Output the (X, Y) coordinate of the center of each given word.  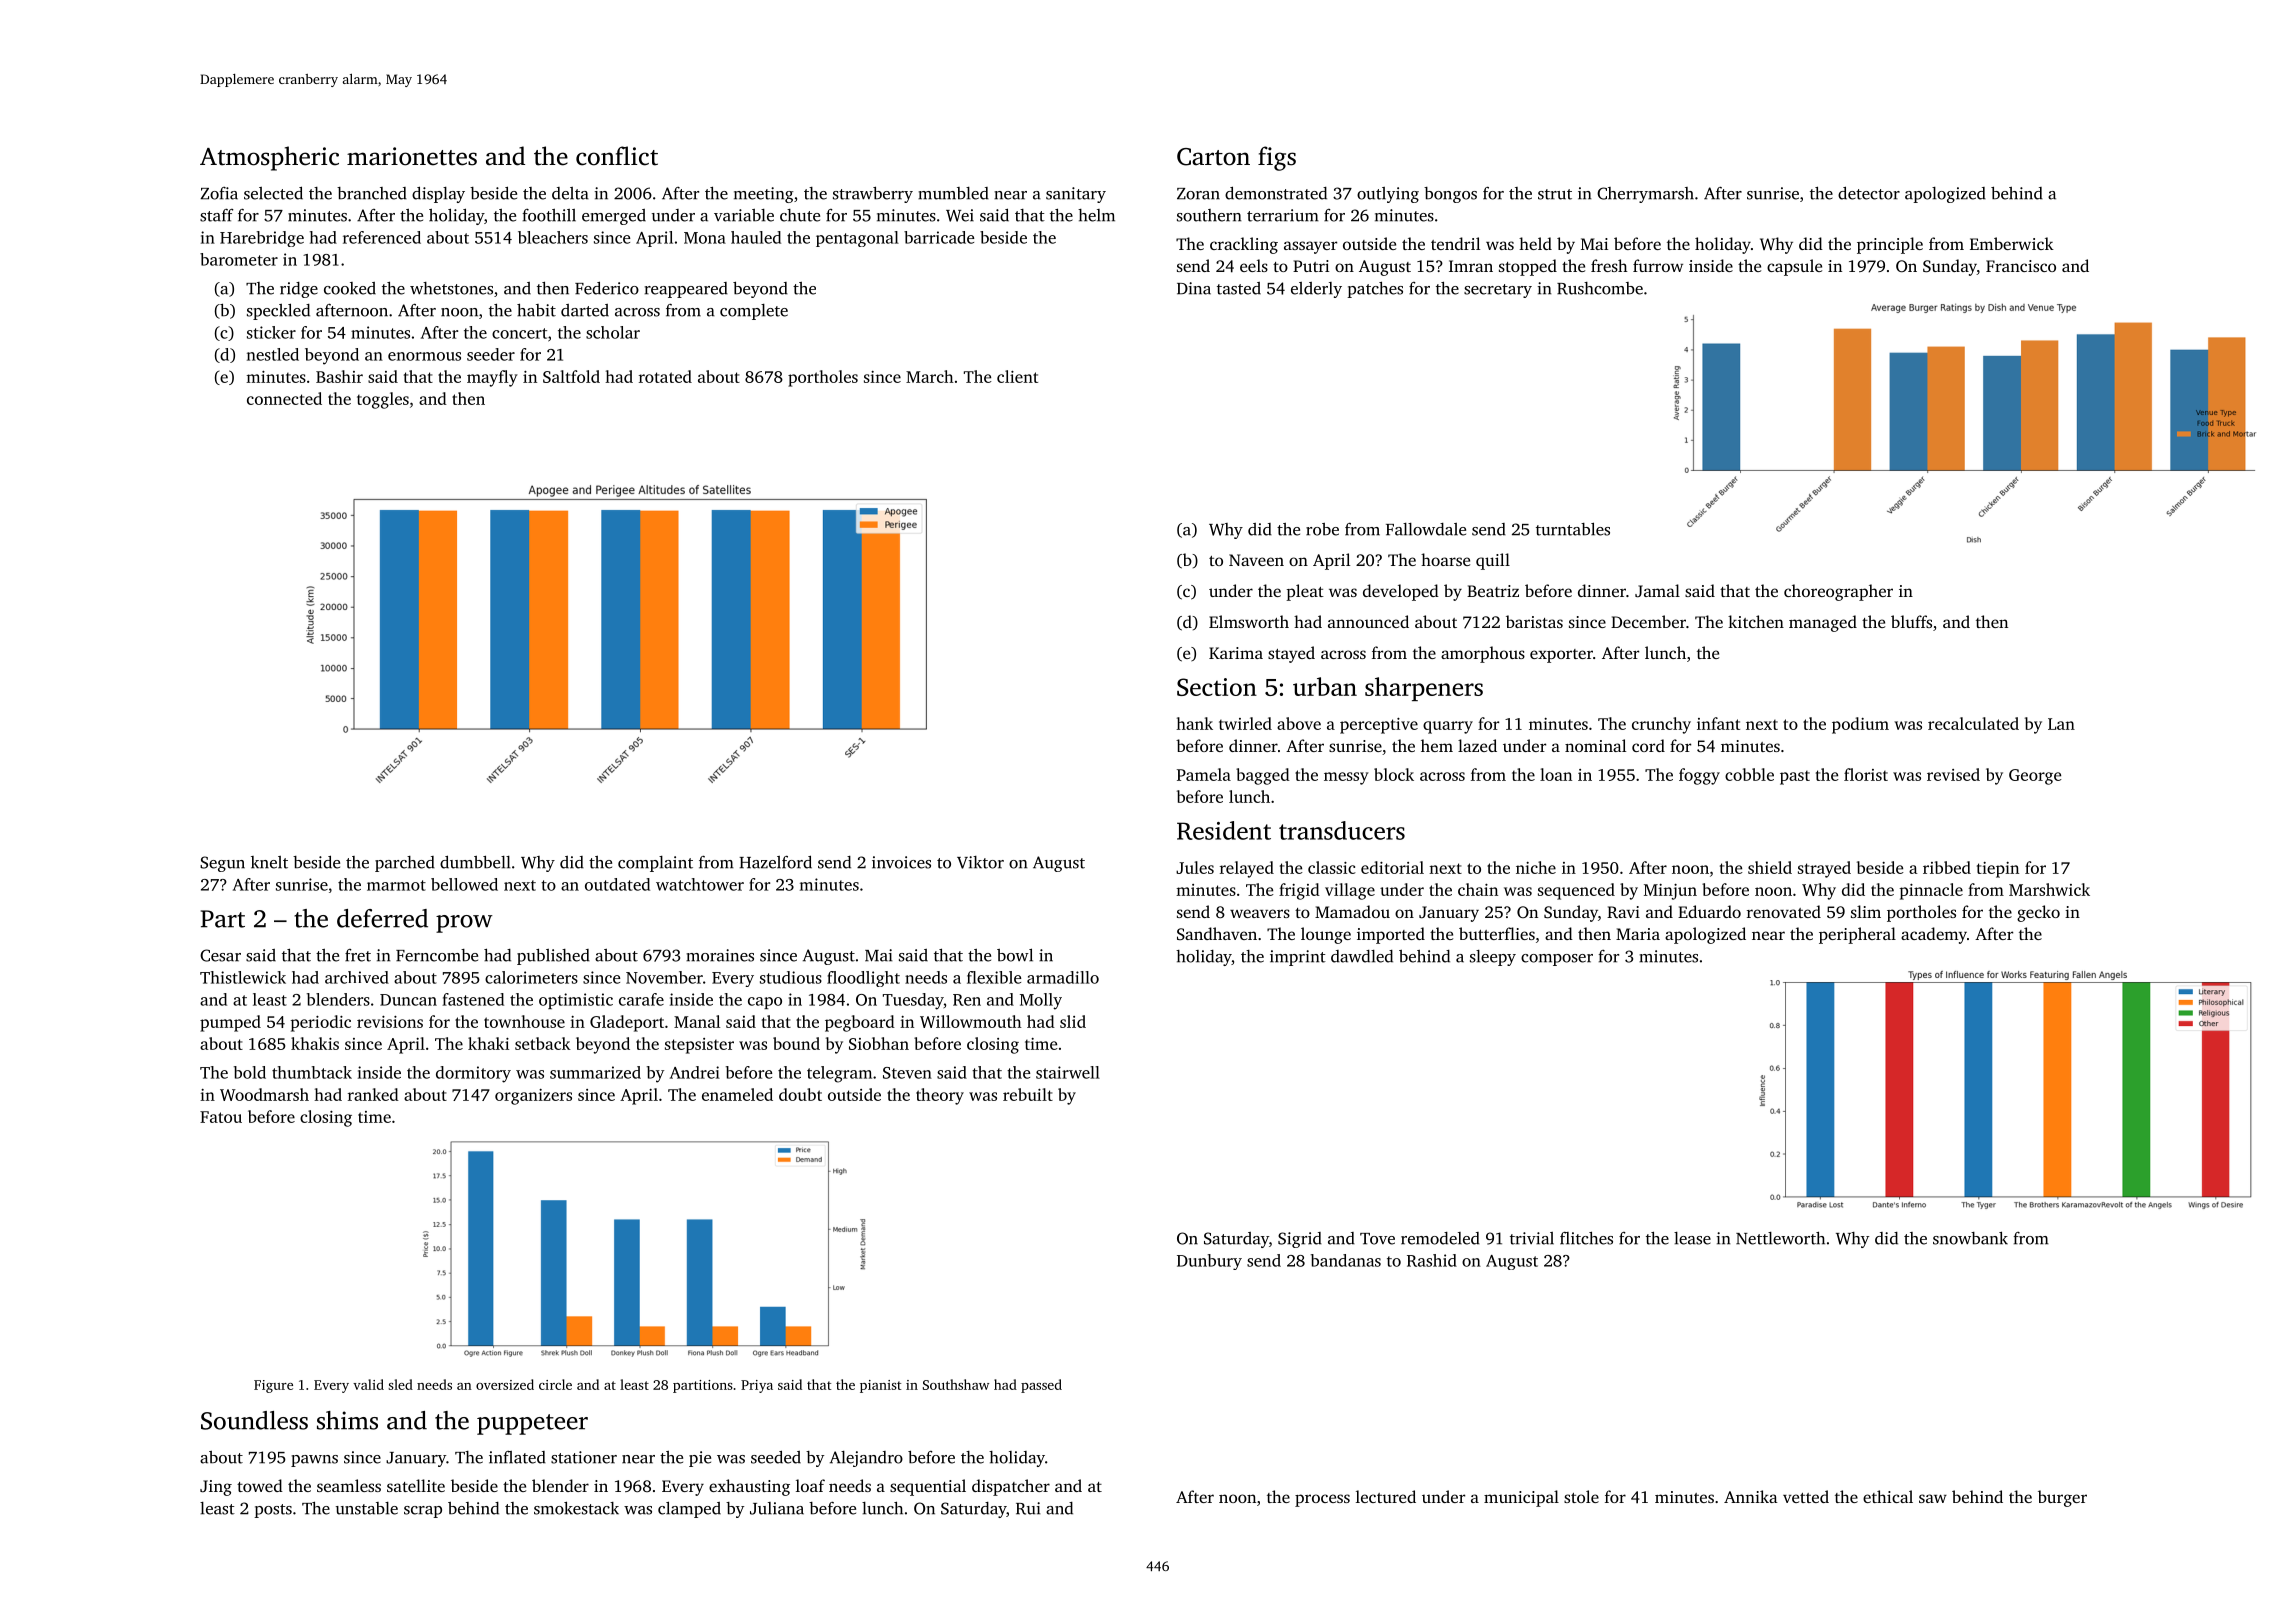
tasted (1239, 288)
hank (1194, 723)
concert (519, 333)
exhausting (749, 1487)
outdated (617, 884)
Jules (1195, 867)
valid (368, 1384)
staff (217, 215)
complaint (655, 864)
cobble (1749, 774)
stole (1581, 1496)
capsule (1794, 267)
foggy (1699, 776)
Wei (960, 215)
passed (1041, 1386)
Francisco (2021, 266)
